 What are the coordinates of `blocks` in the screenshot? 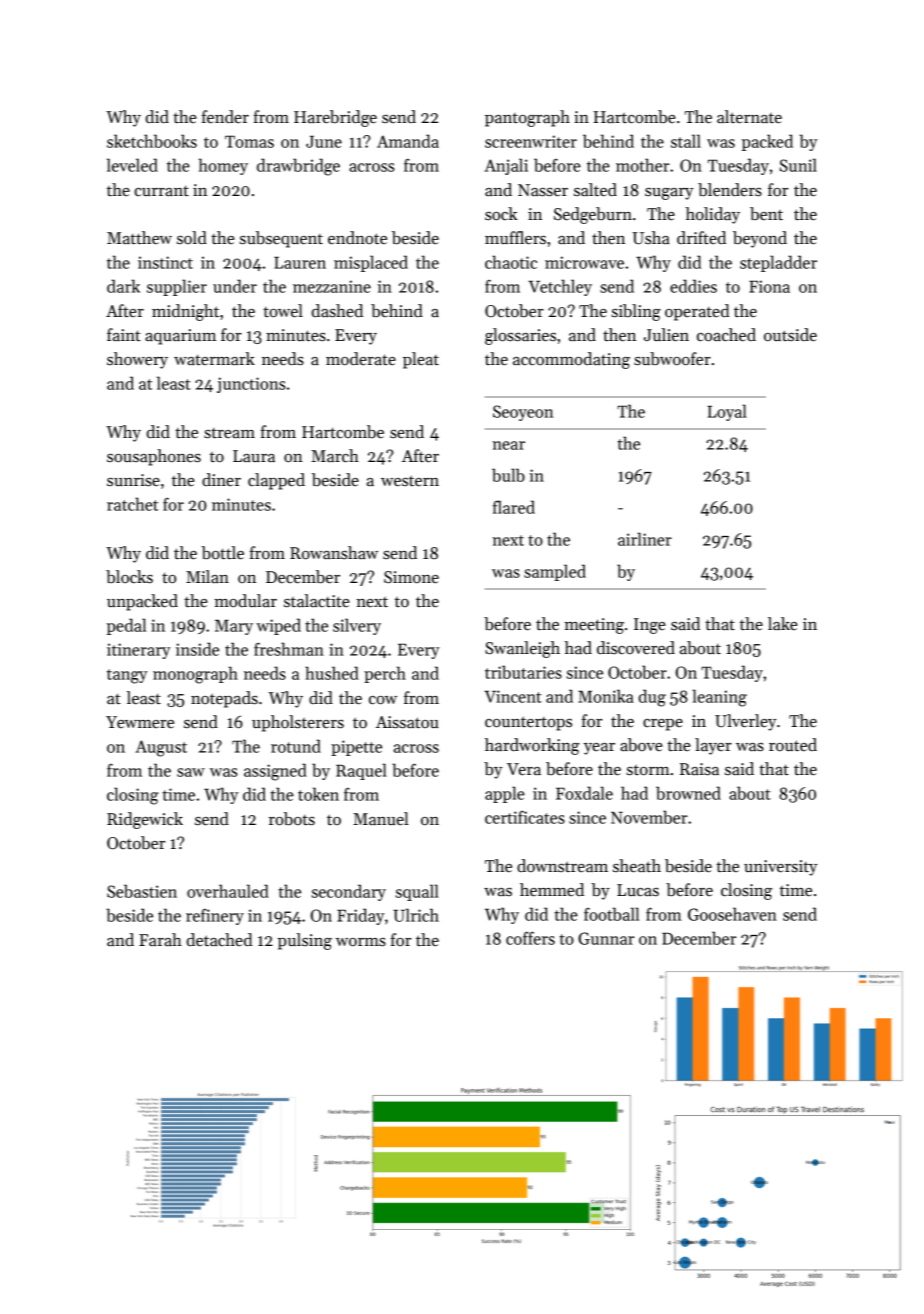 It's located at (129, 577).
